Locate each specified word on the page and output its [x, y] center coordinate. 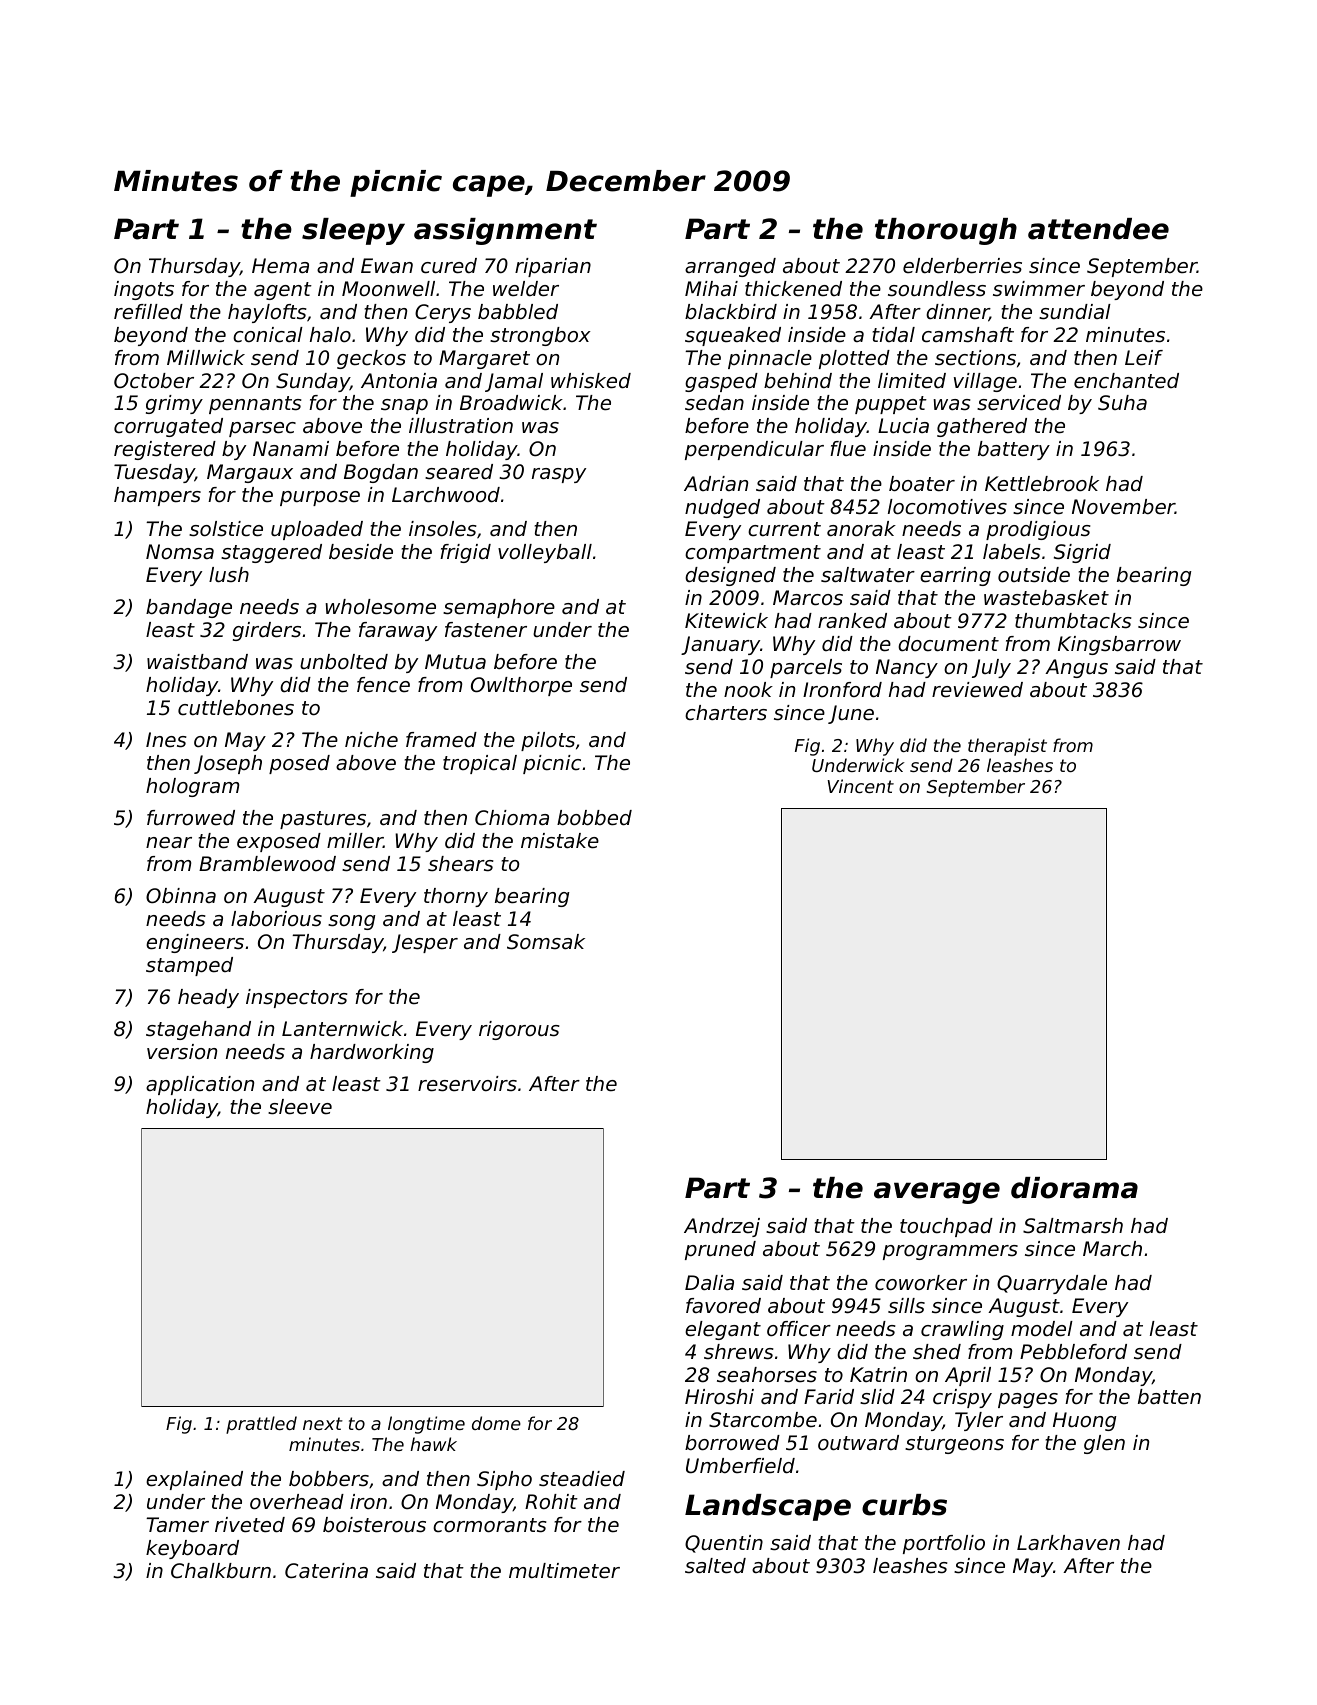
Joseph [228, 764]
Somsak [546, 942]
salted [715, 1566]
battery [1014, 450]
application [200, 1085]
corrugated [168, 427]
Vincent [860, 786]
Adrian [716, 483]
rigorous [519, 1030]
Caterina [326, 1571]
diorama [1074, 1188]
